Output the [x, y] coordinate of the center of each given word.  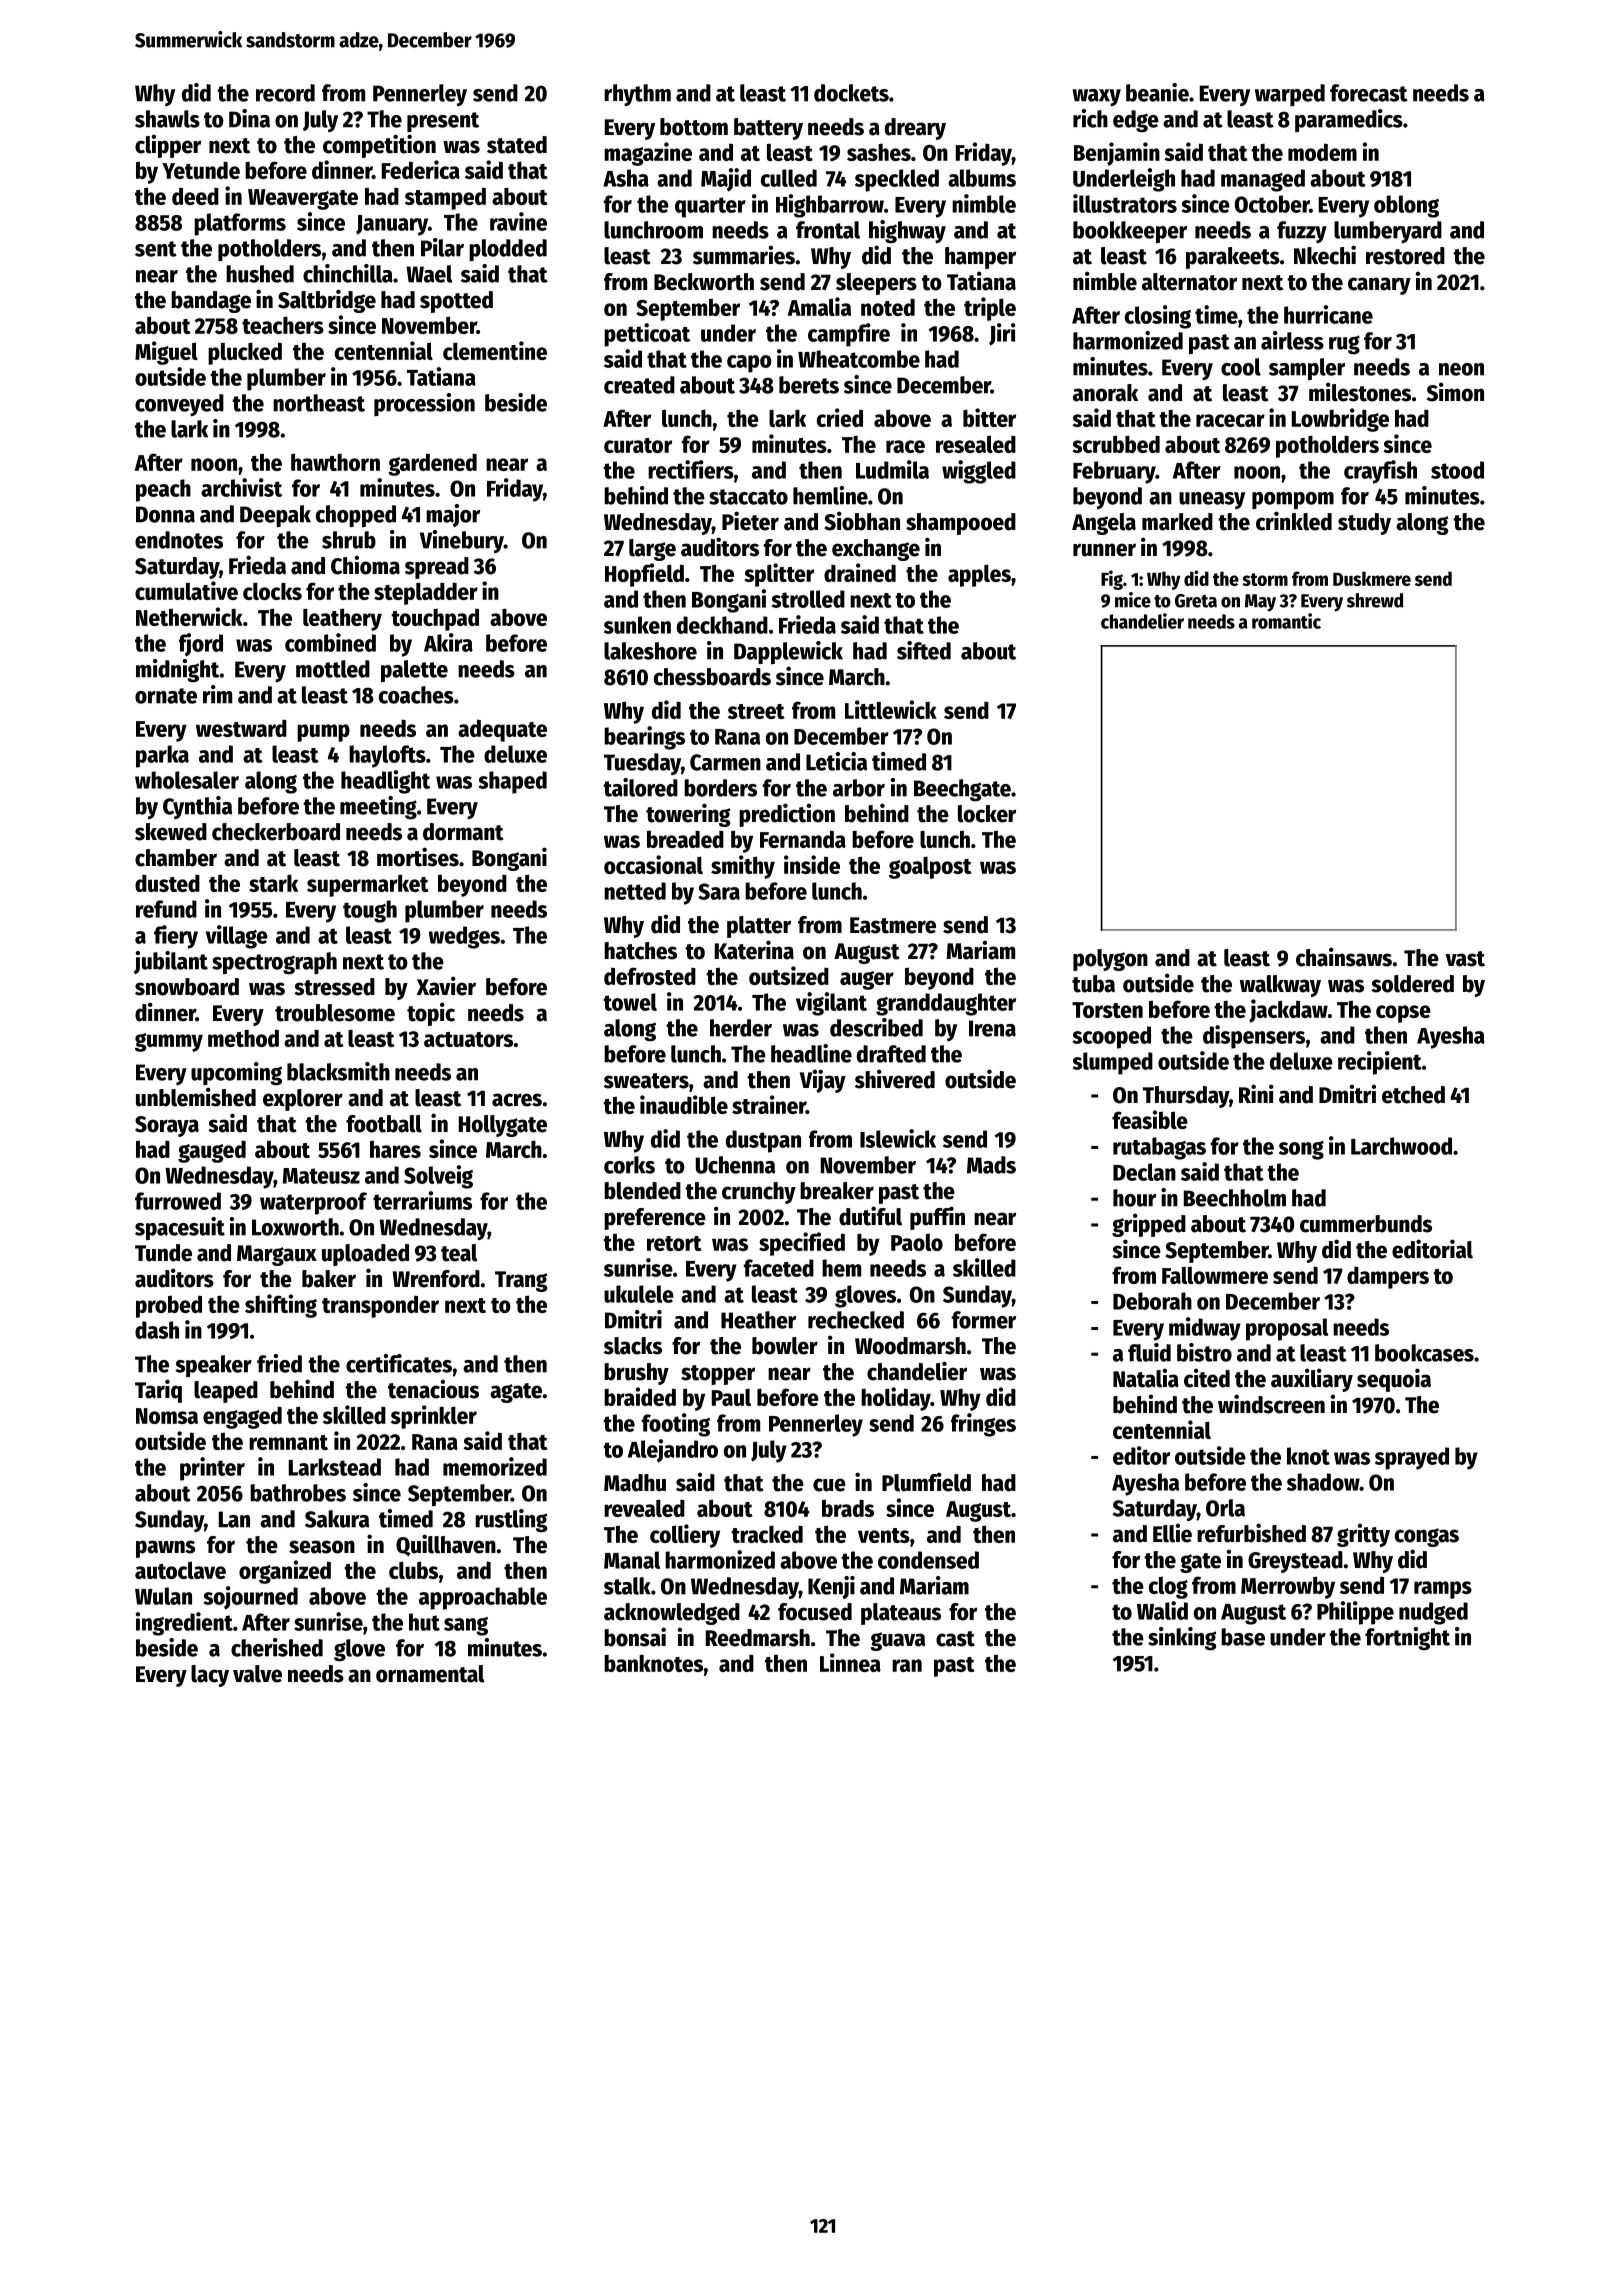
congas [1427, 1537]
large [652, 550]
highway [907, 232]
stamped [445, 198]
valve [257, 1674]
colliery [685, 1536]
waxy [1096, 97]
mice [1133, 600]
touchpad [435, 619]
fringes [983, 1425]
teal [459, 1253]
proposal [1287, 1329]
